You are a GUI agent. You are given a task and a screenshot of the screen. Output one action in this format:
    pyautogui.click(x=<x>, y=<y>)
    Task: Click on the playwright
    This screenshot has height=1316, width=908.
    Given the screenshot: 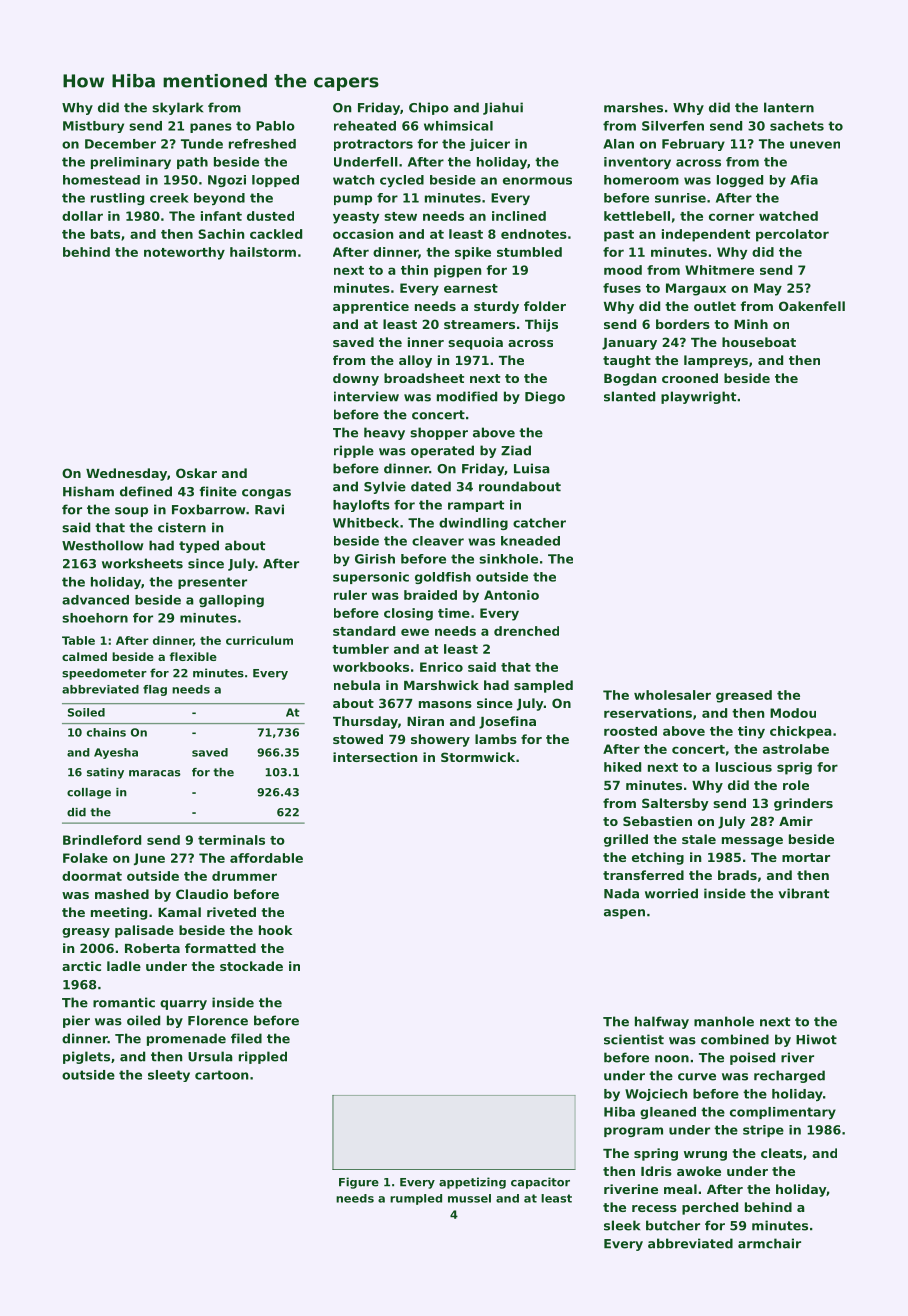 What is the action you would take?
    pyautogui.click(x=698, y=397)
